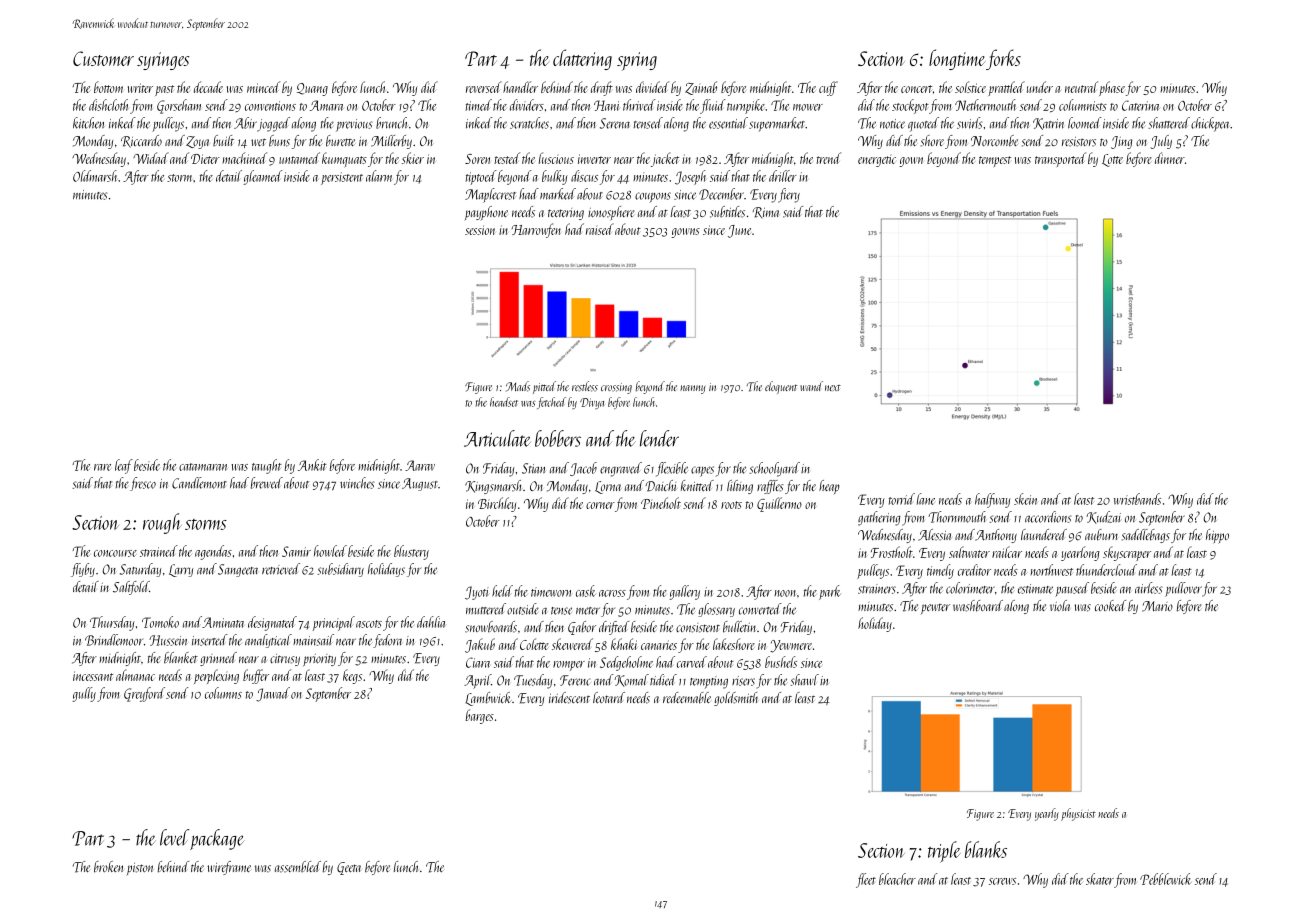 The width and height of the screenshot is (1308, 924). Describe the element at coordinates (1137, 499) in the screenshot. I see `wristbands` at that location.
